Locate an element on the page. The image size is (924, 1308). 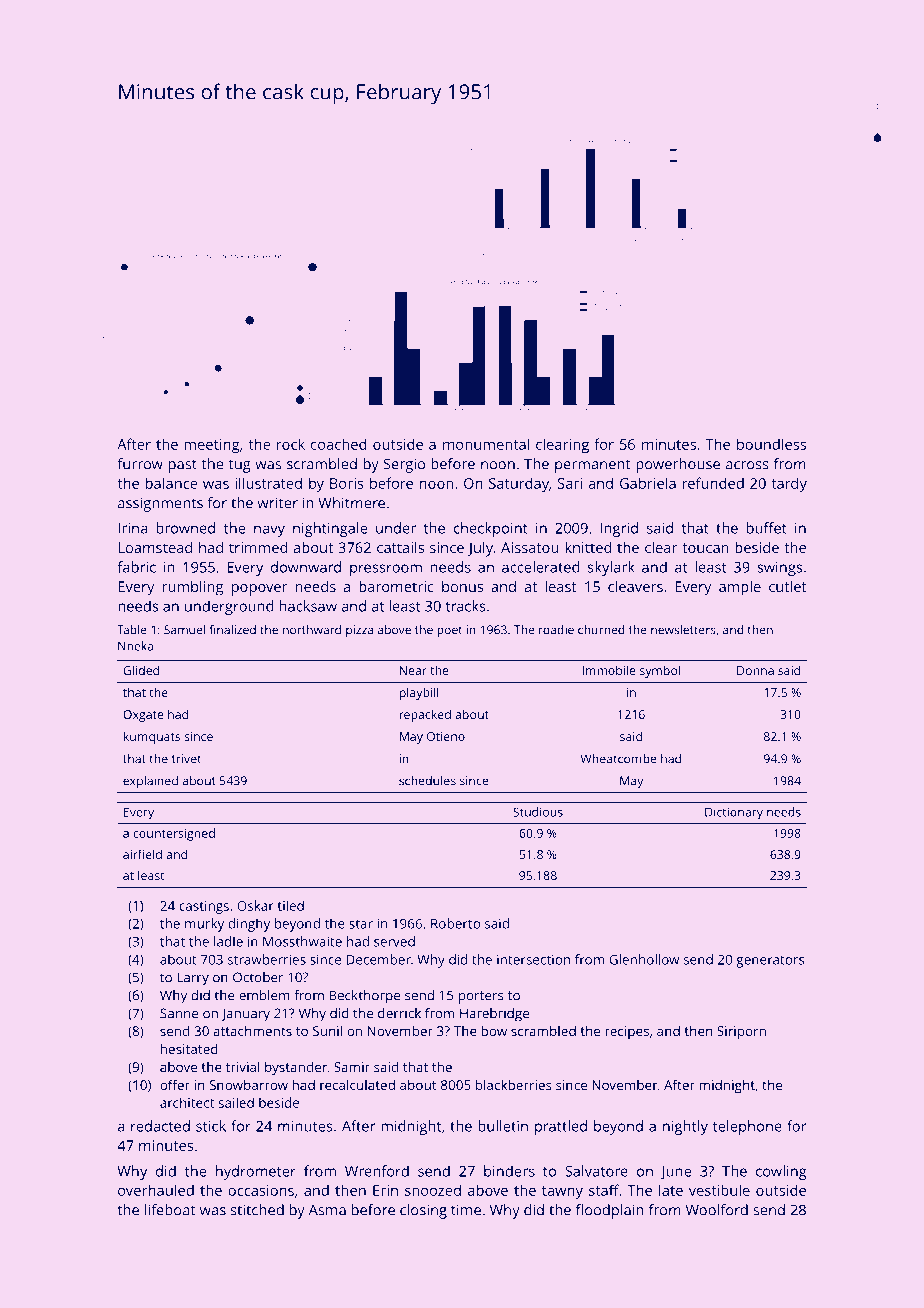
monumental is located at coordinates (486, 444).
